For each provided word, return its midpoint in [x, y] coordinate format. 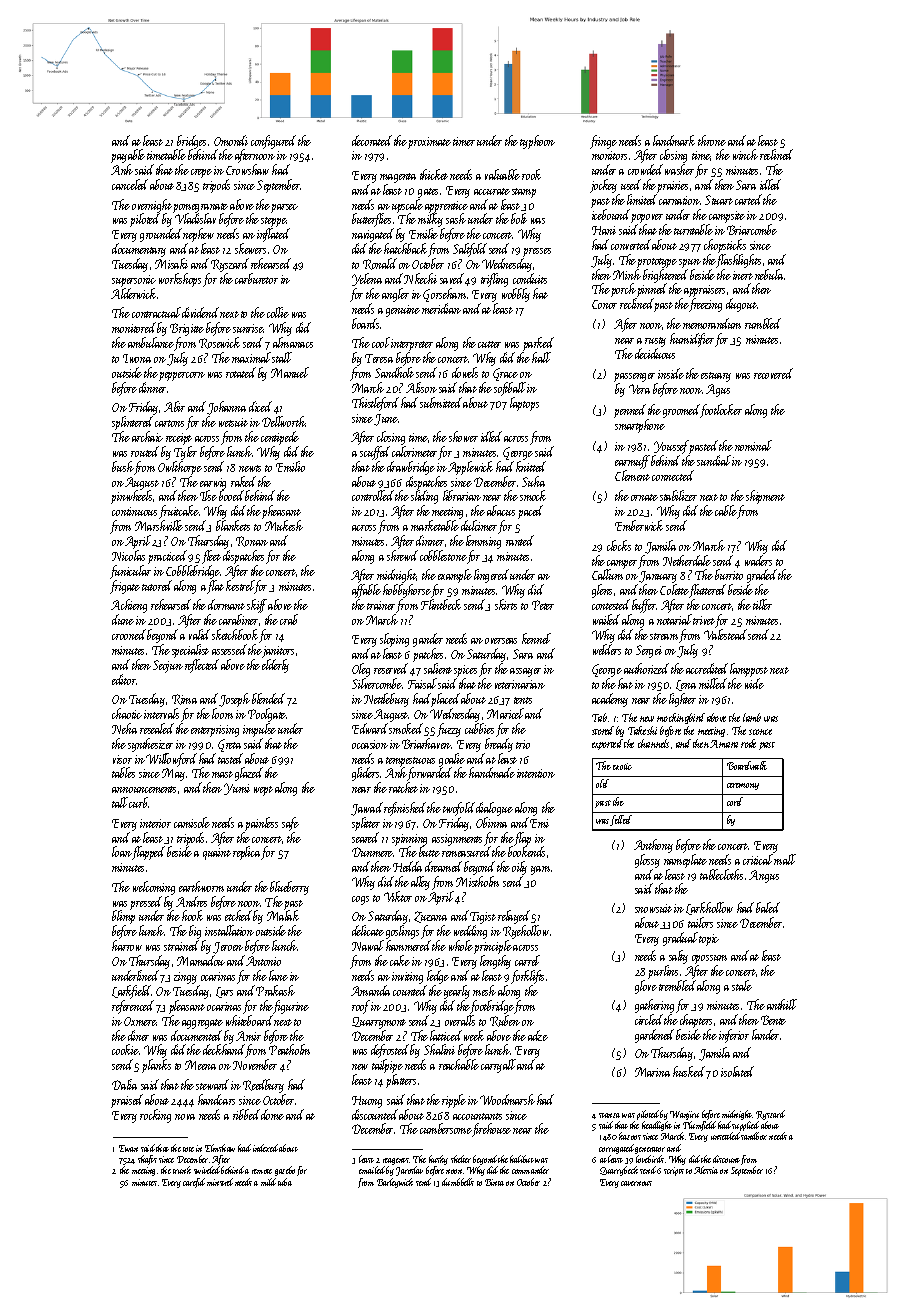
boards [365, 323]
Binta [494, 1182]
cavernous [636, 1183]
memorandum [712, 323]
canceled [130, 184]
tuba [285, 1182]
